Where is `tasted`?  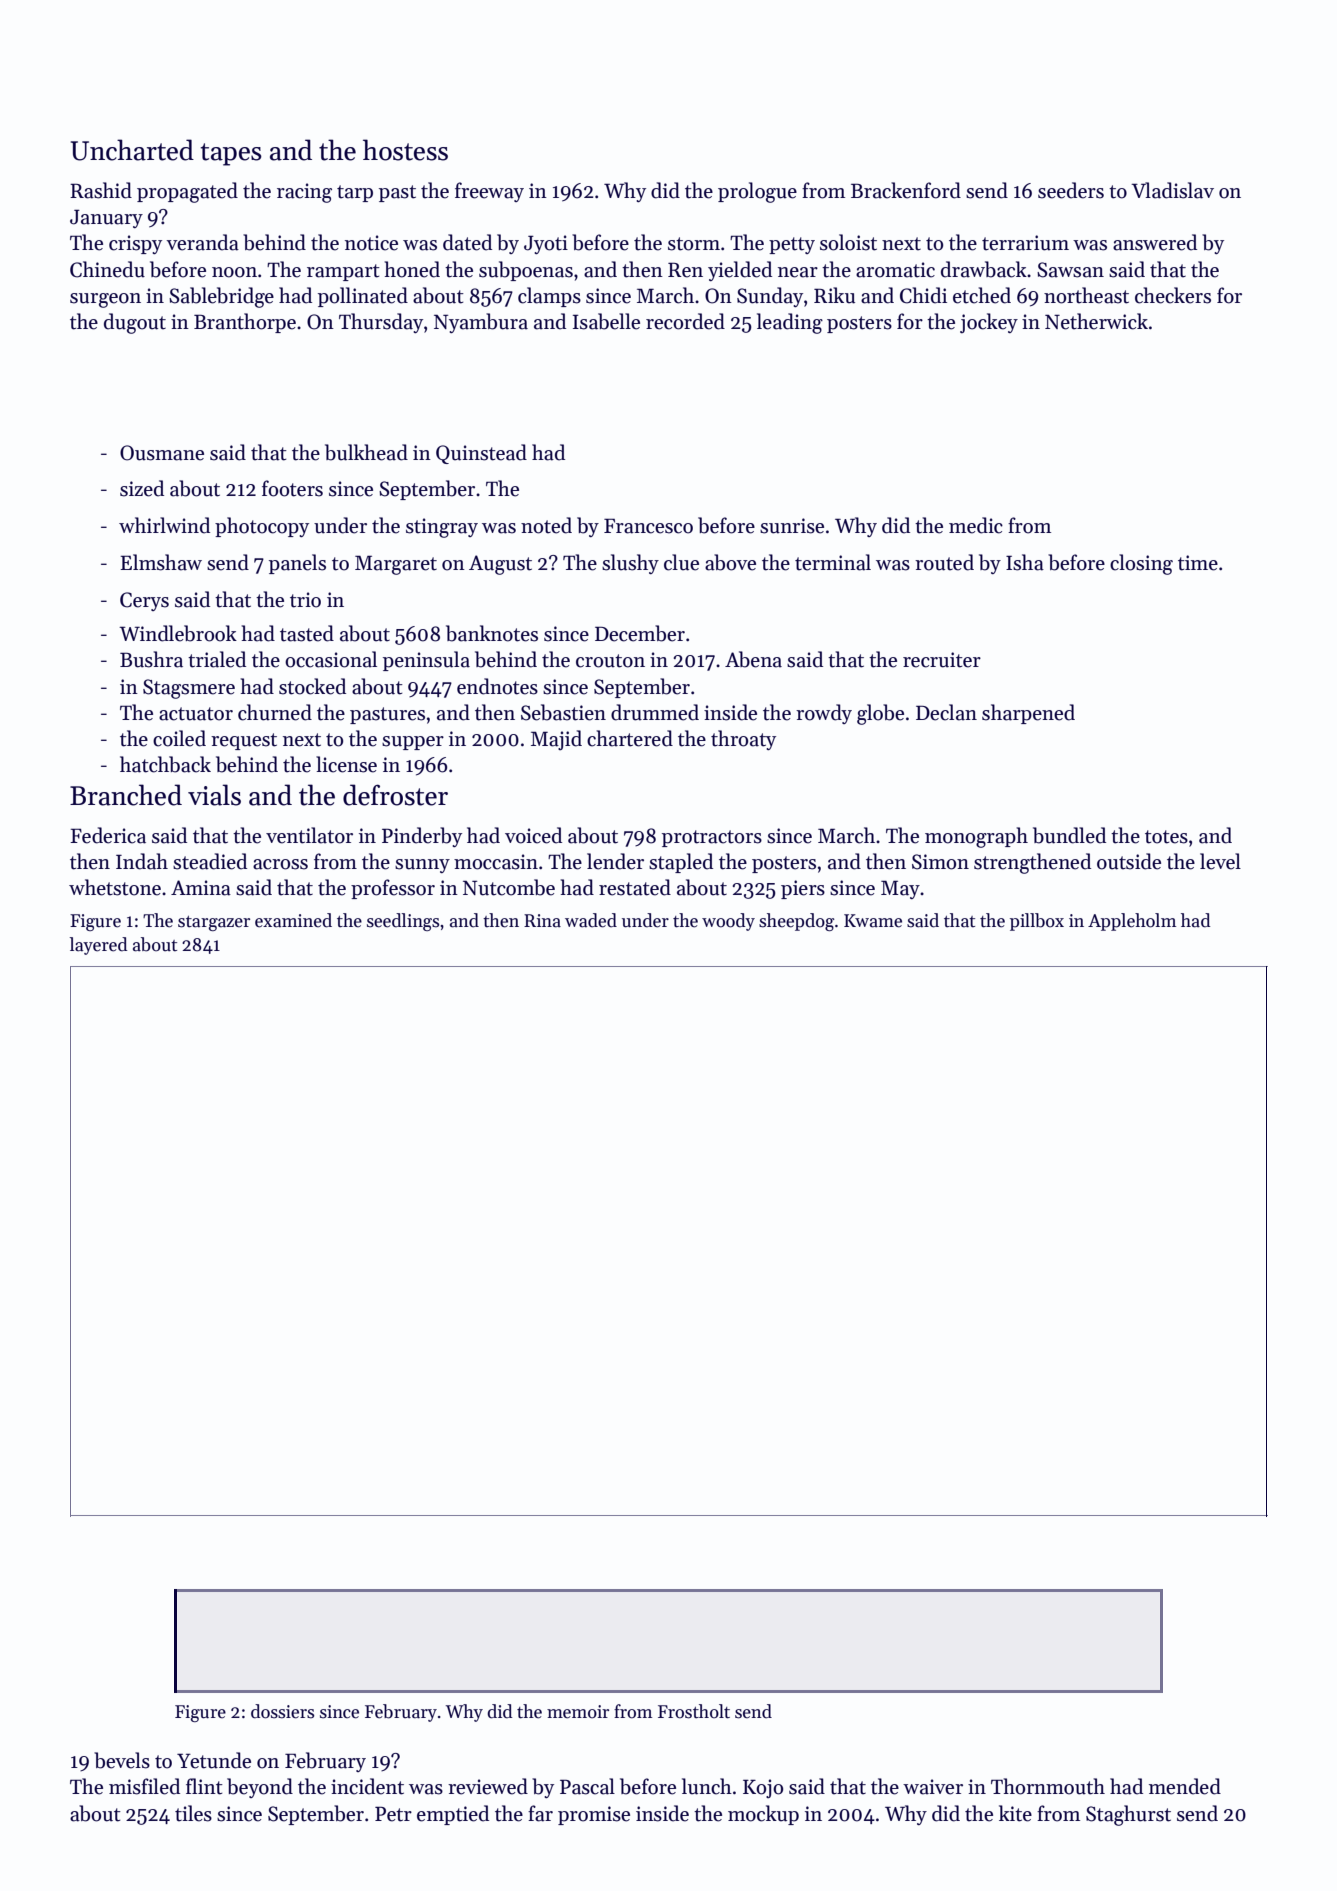
tasted is located at coordinates (307, 633).
